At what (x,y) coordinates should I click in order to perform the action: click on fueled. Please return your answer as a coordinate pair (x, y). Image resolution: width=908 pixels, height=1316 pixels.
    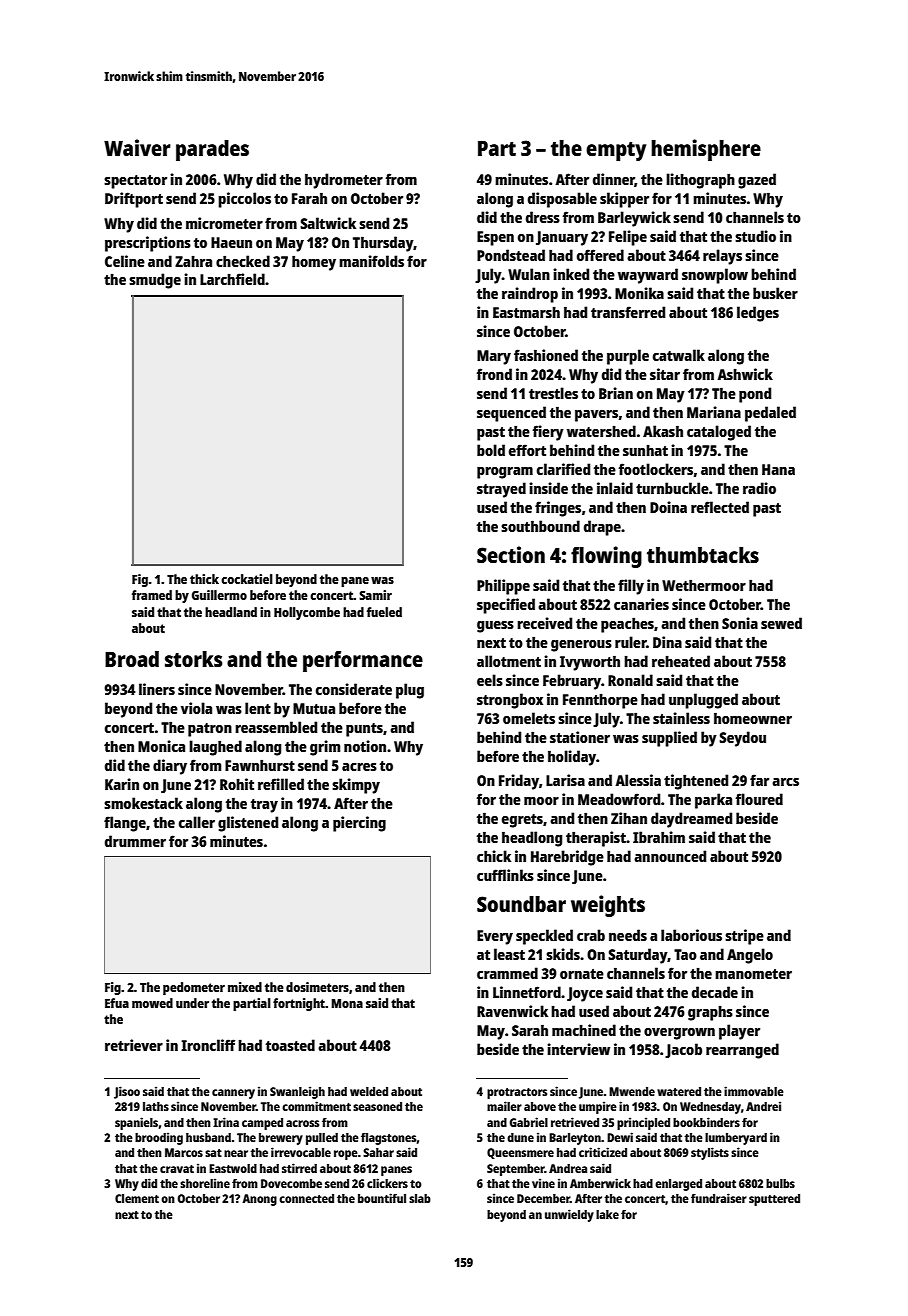
    Looking at the image, I should click on (384, 612).
